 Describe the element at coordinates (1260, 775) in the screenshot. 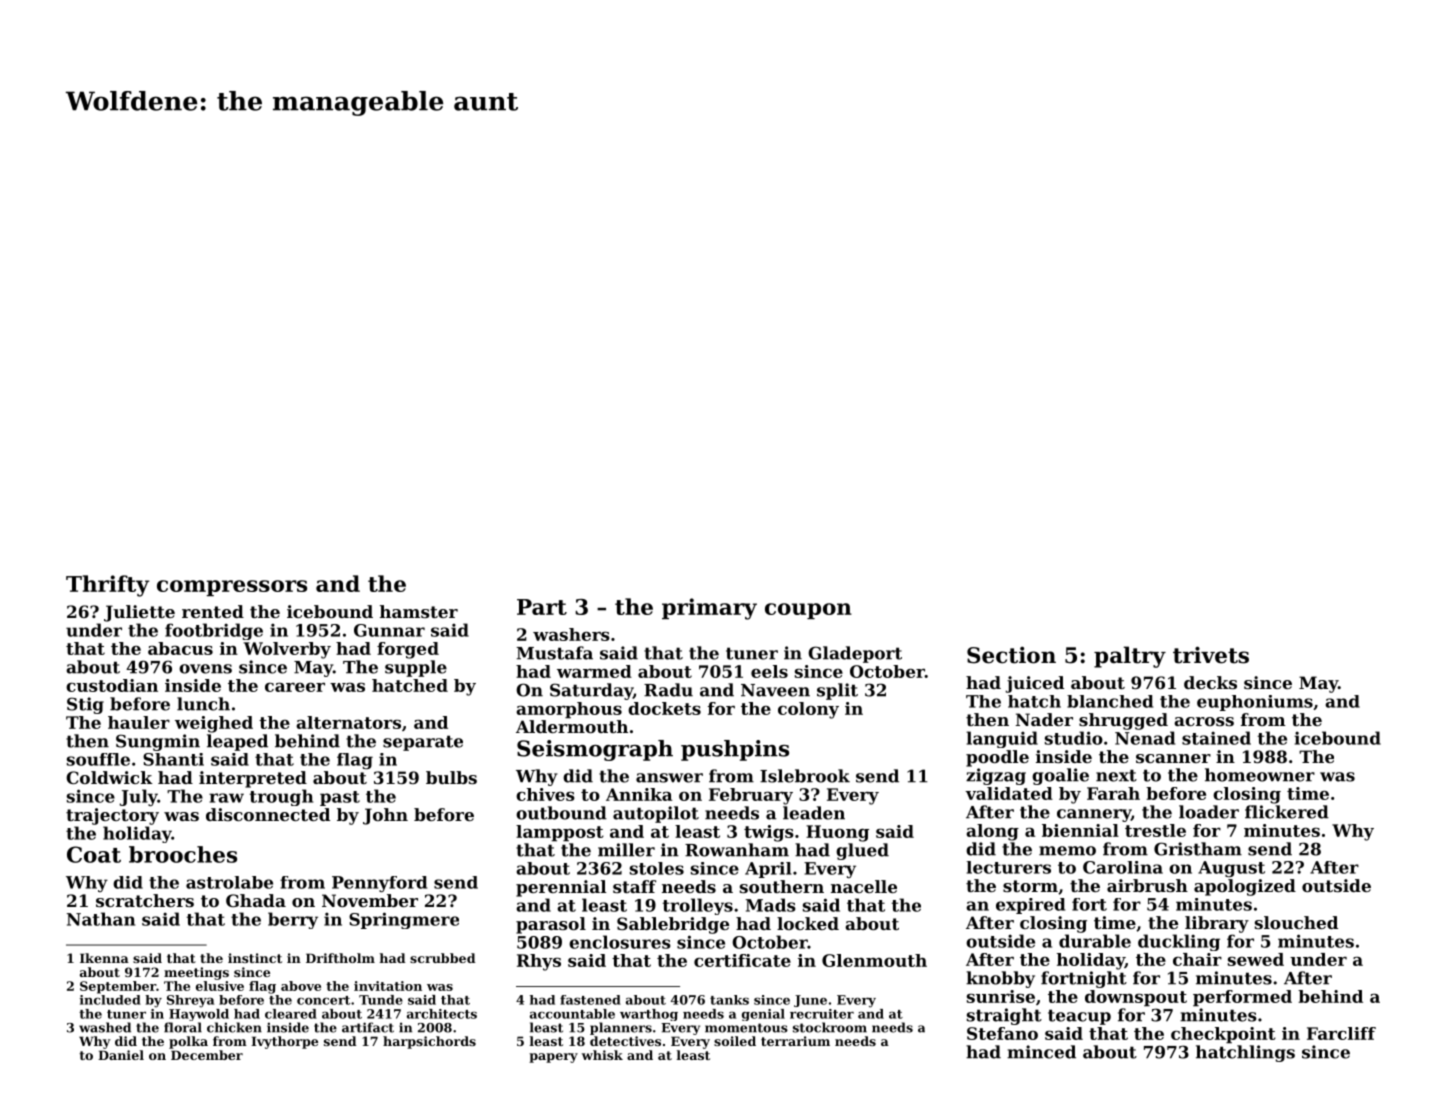

I see `homeowner` at that location.
